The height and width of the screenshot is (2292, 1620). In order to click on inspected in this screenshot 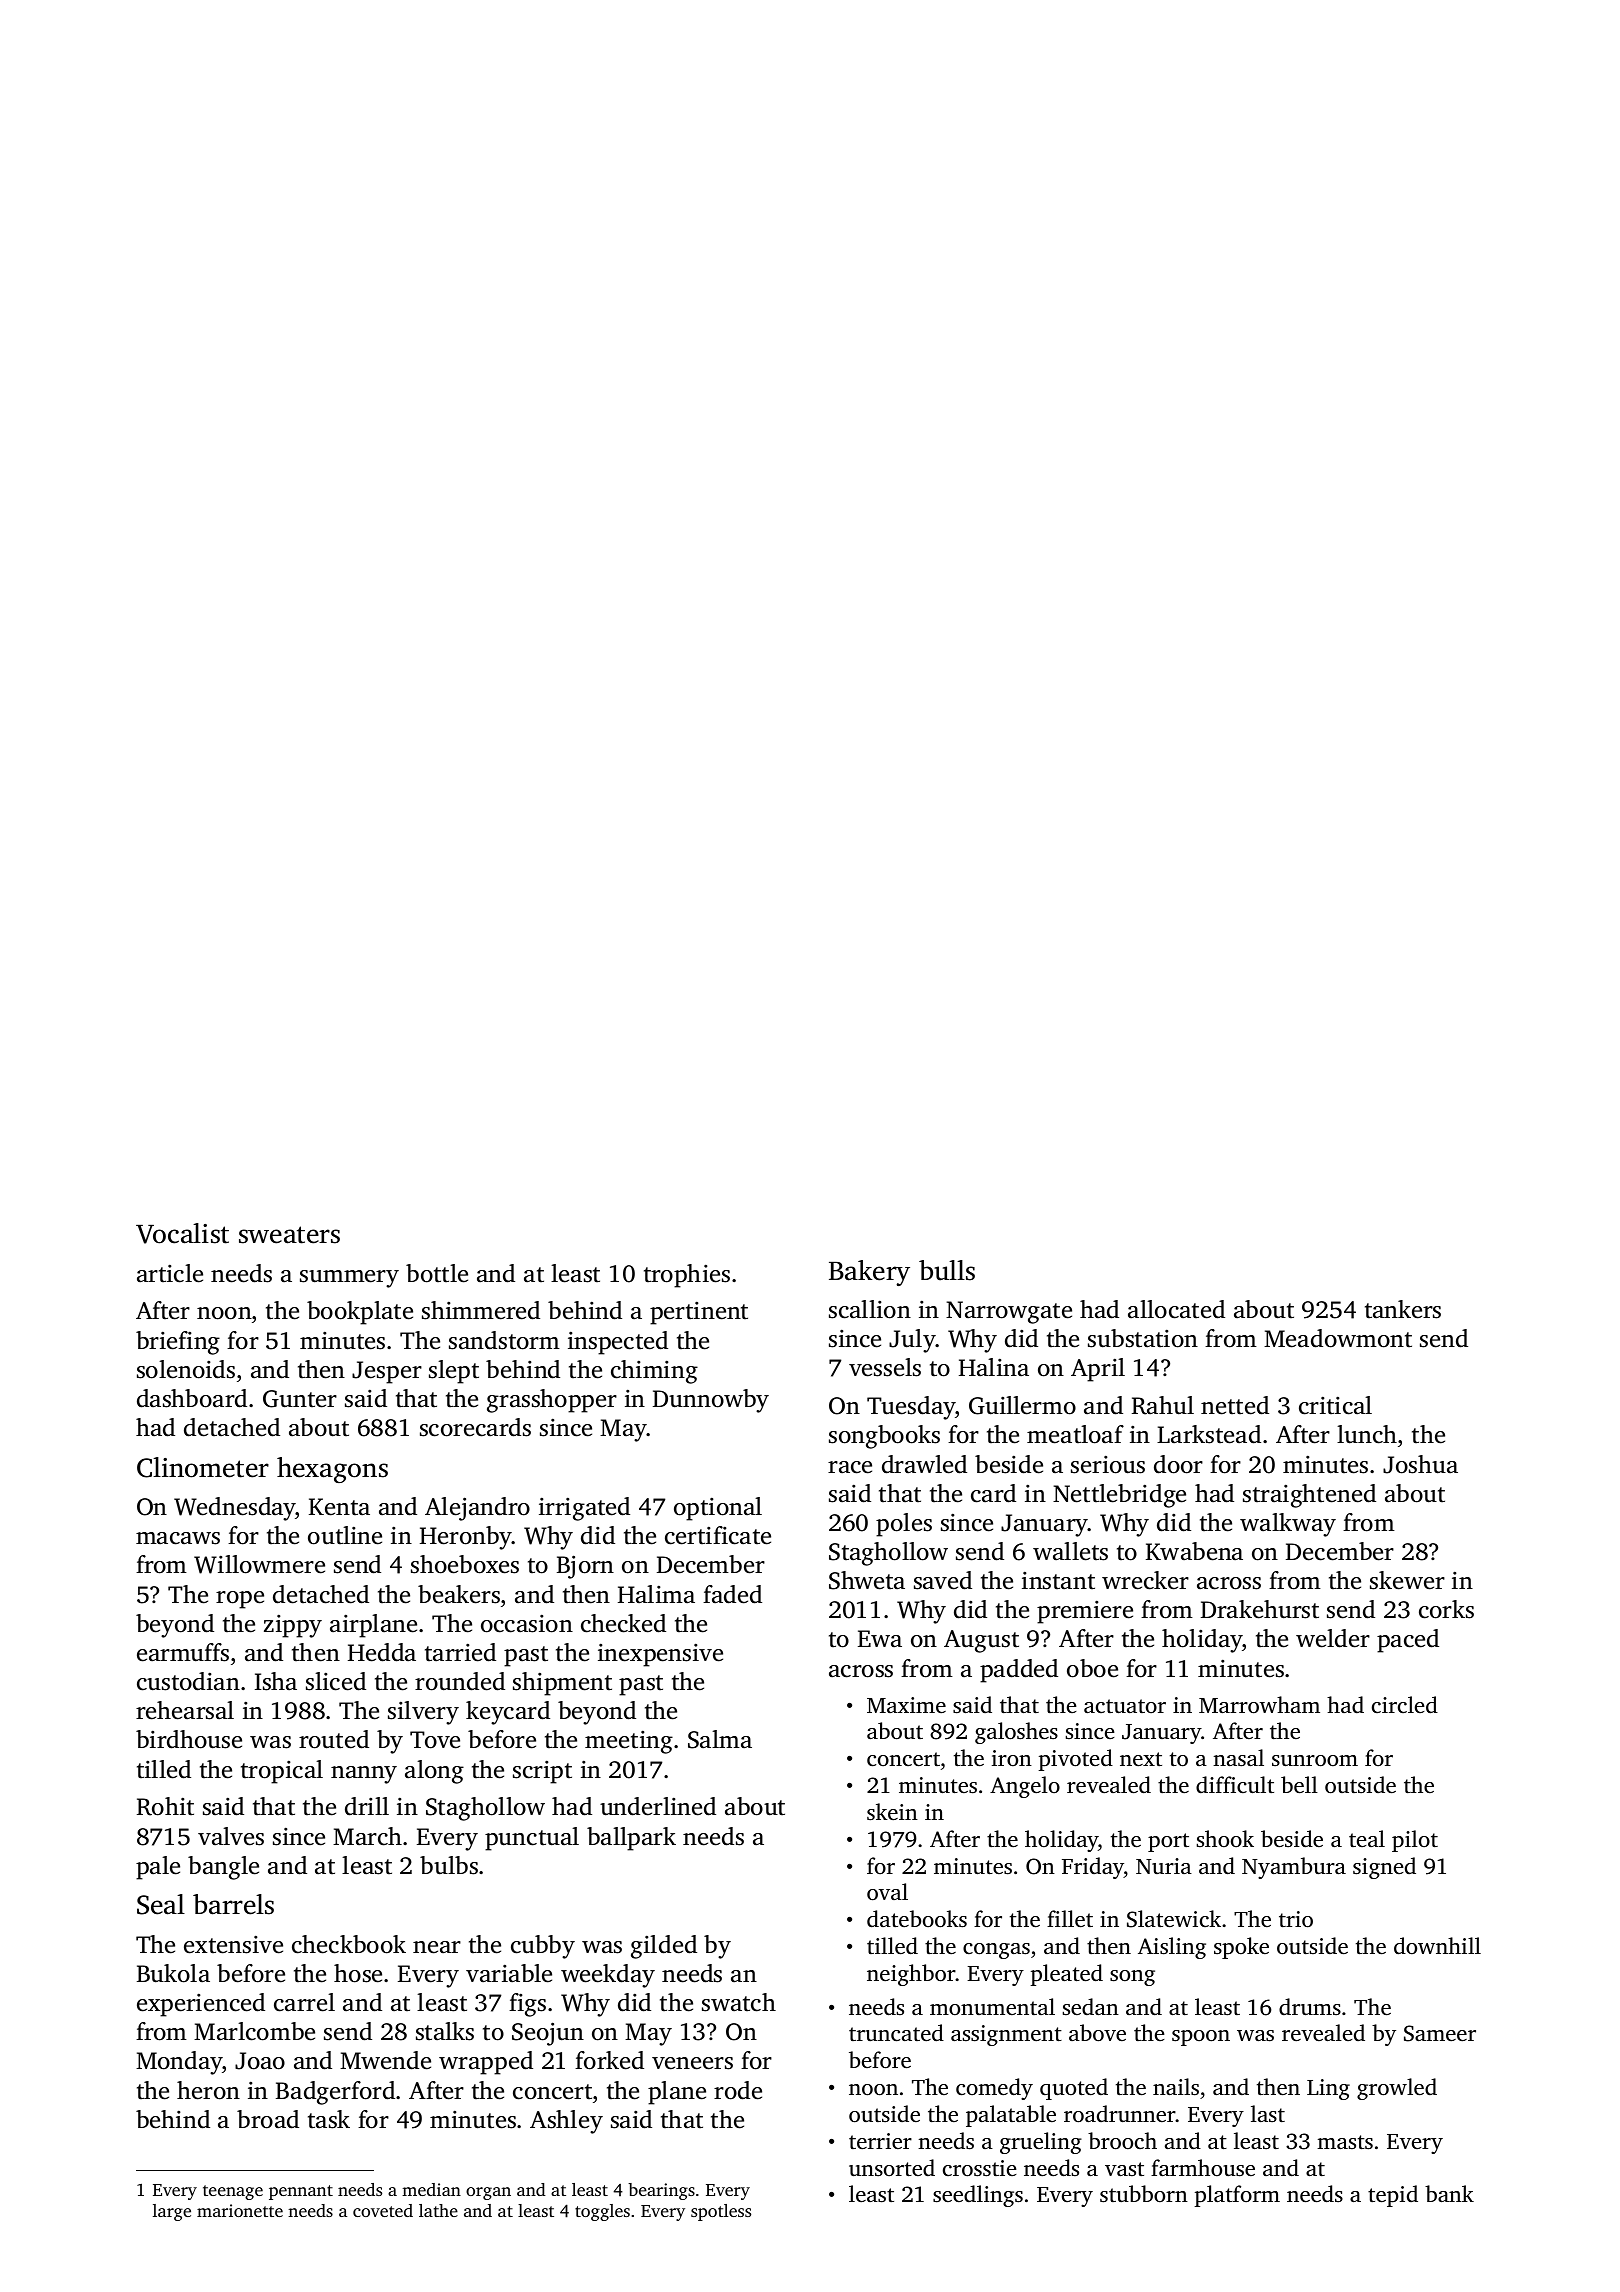, I will do `click(618, 1343)`.
